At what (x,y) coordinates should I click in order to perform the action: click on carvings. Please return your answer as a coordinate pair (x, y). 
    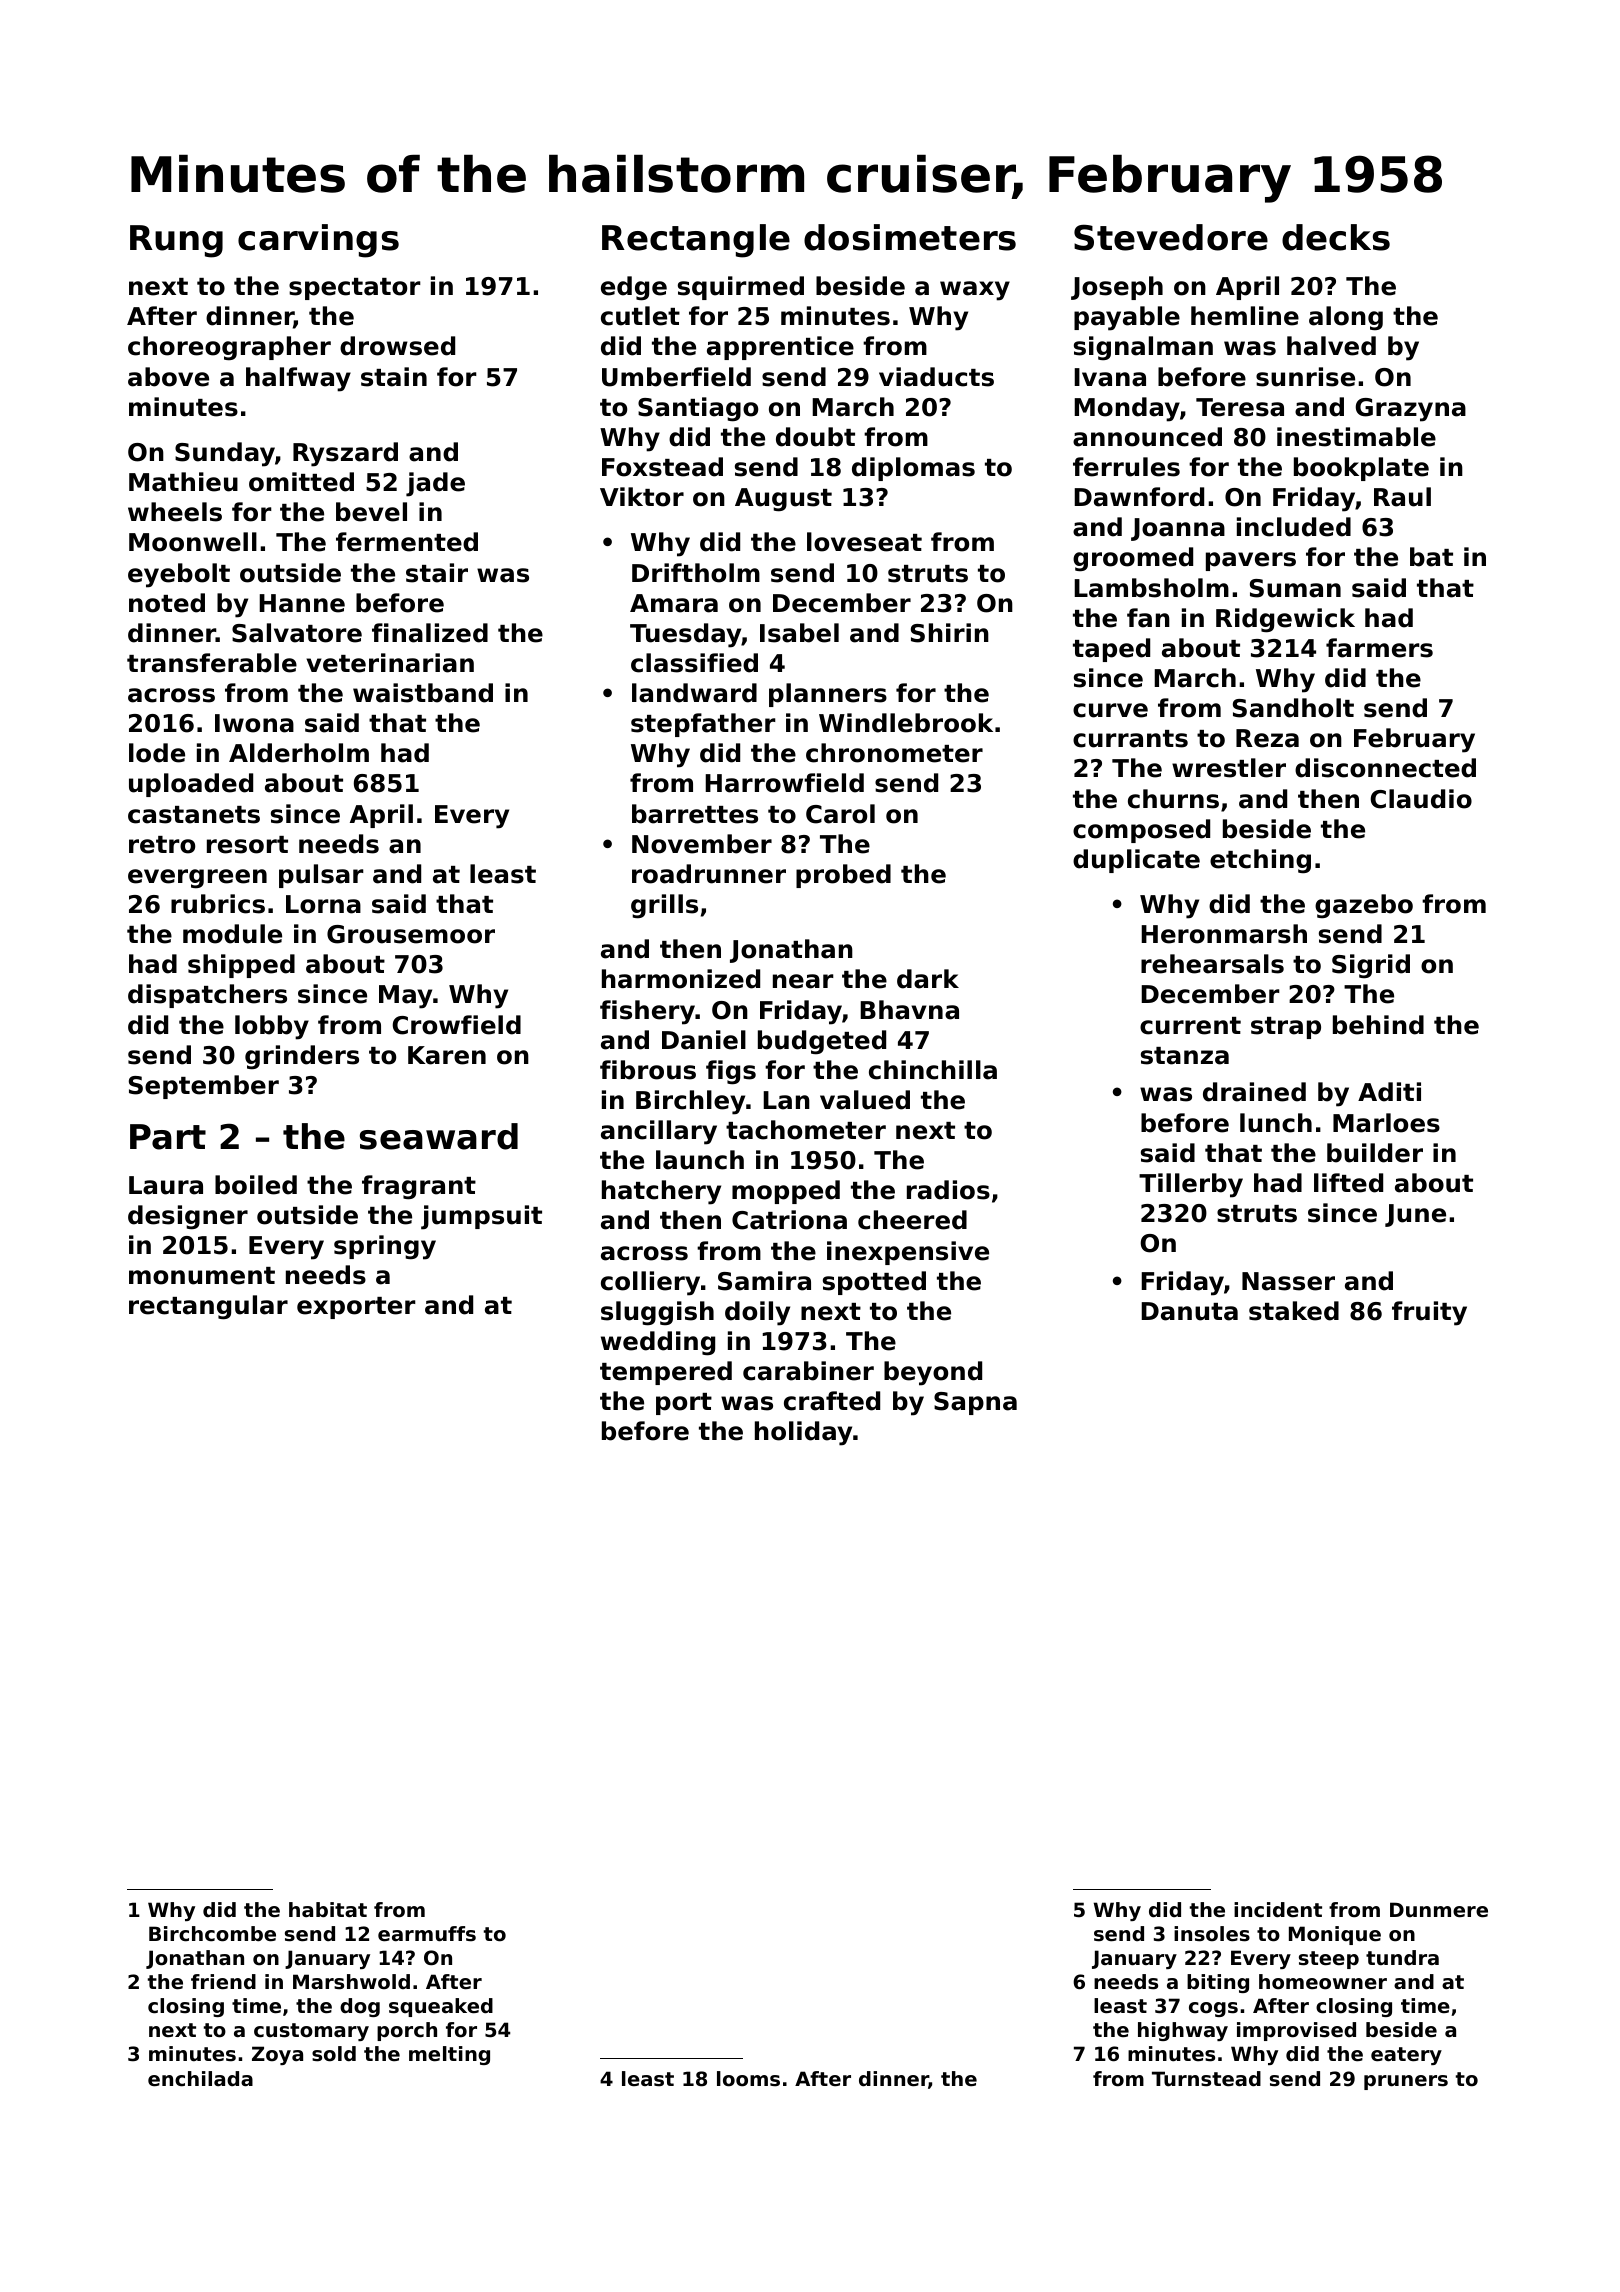
    Looking at the image, I should click on (318, 241).
